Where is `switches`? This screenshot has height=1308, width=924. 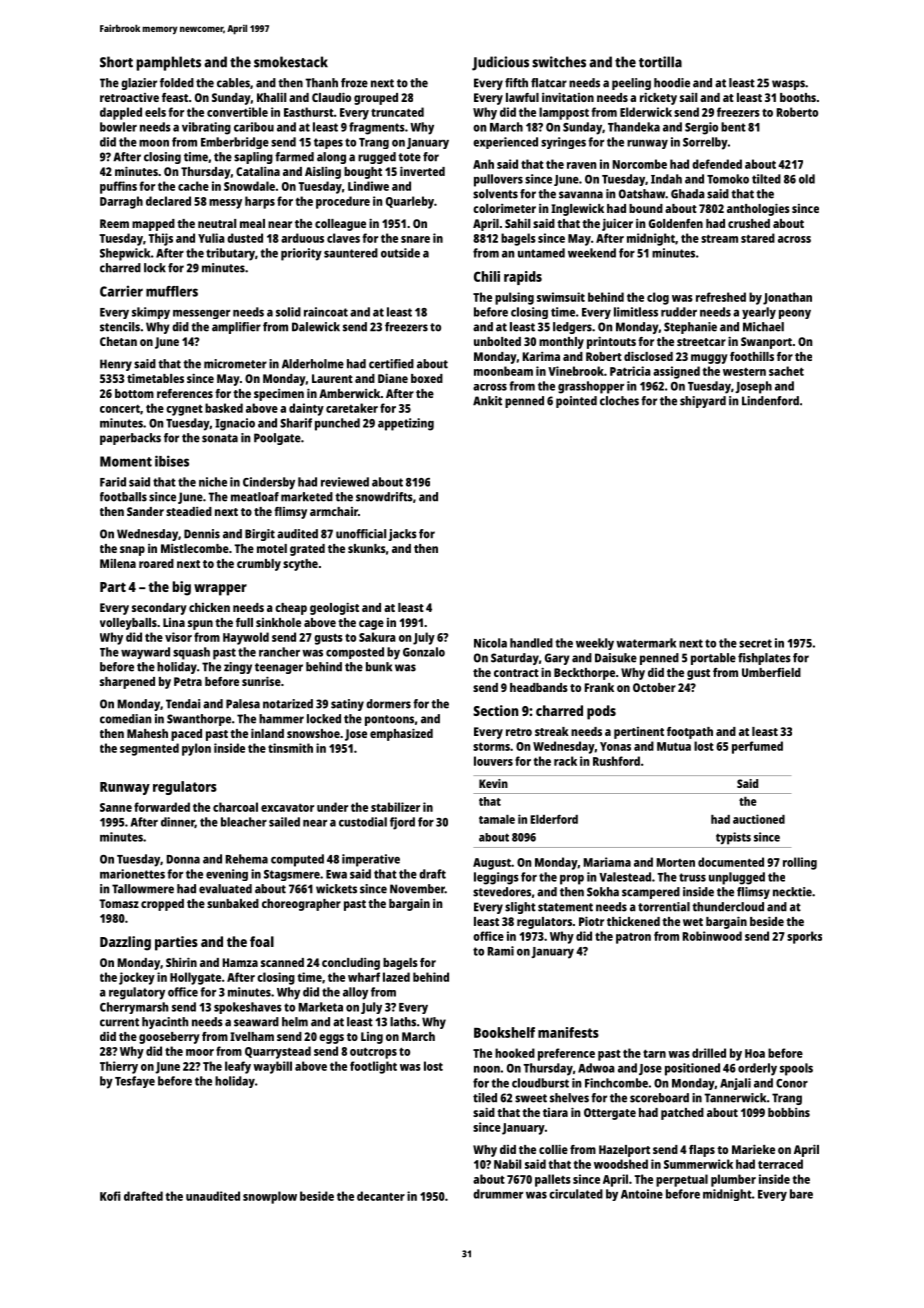
switches is located at coordinates (559, 62).
